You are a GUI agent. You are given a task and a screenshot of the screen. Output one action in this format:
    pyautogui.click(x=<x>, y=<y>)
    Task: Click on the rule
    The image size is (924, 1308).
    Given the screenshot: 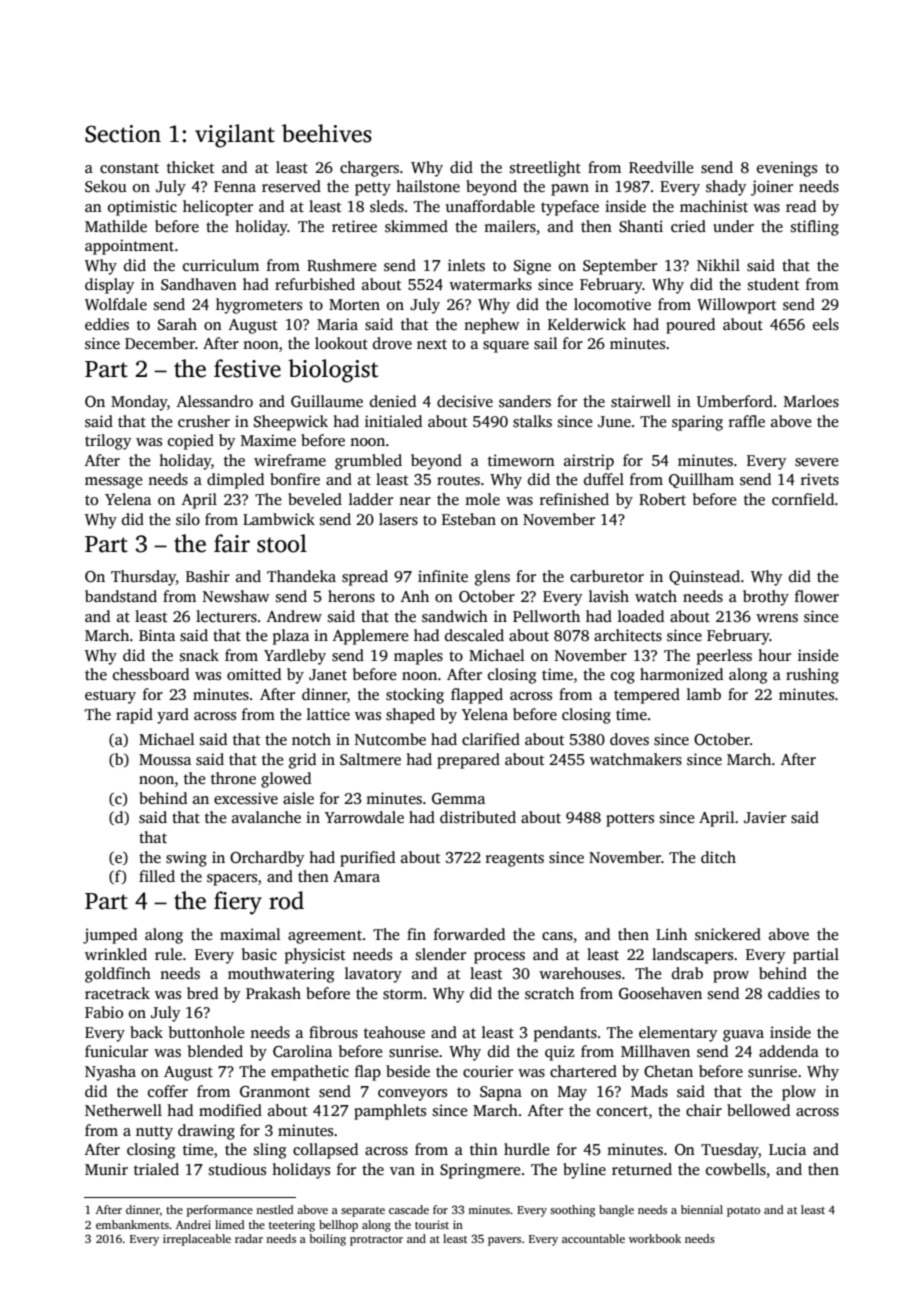 What is the action you would take?
    pyautogui.click(x=168, y=954)
